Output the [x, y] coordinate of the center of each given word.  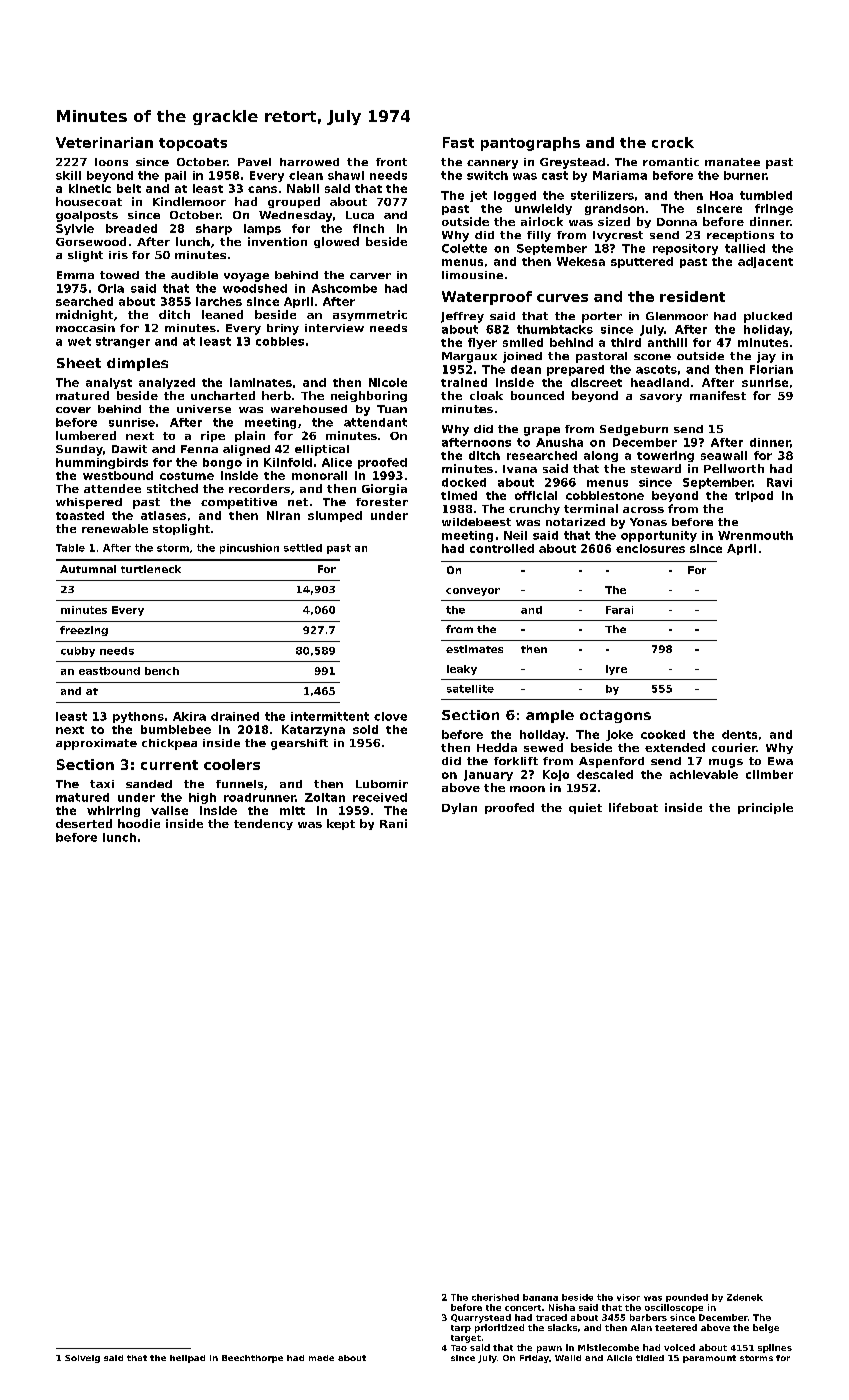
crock [673, 142]
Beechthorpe [252, 1359]
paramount [709, 1359]
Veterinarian [104, 142]
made [321, 1358]
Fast [458, 142]
